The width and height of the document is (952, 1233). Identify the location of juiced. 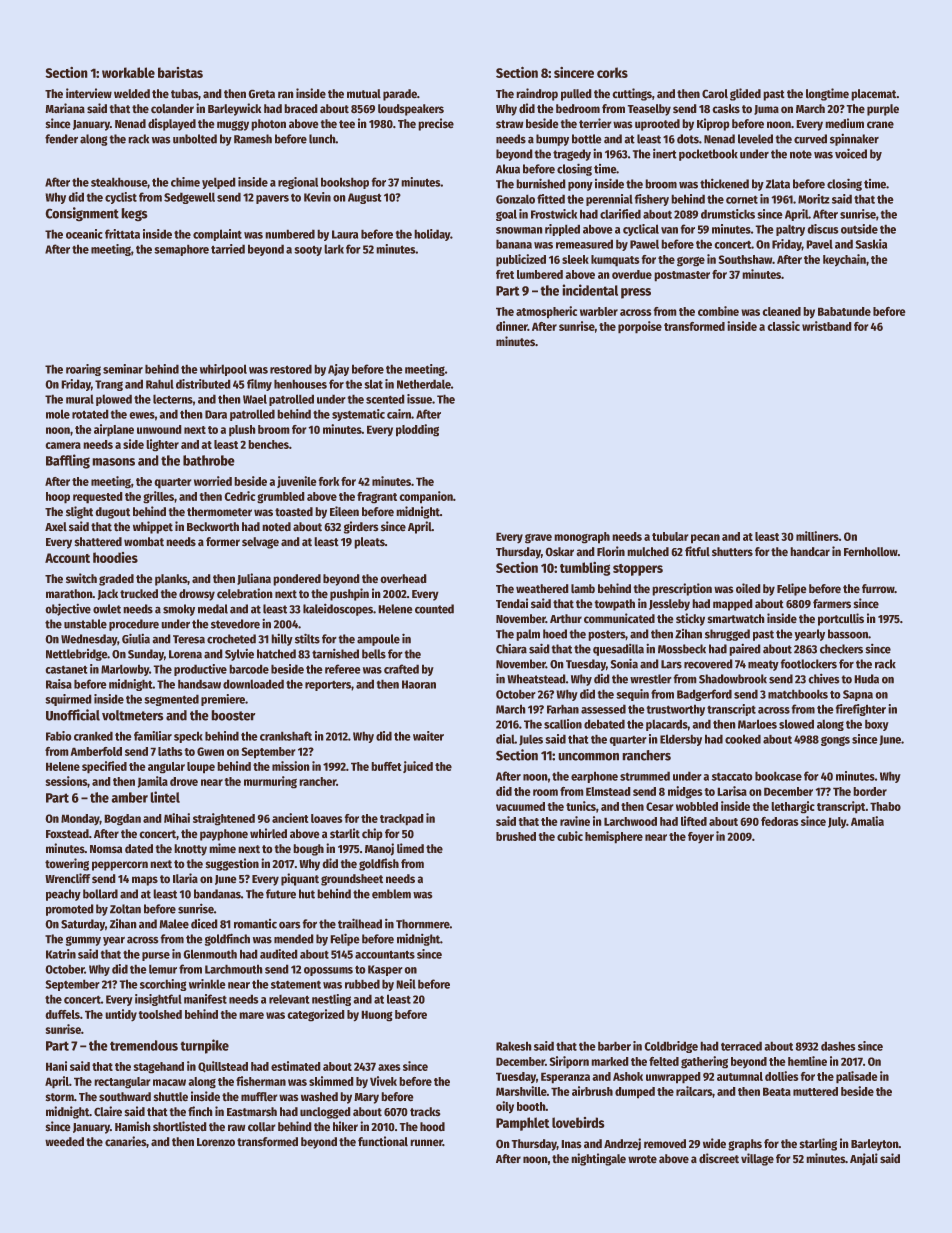
(418, 767).
